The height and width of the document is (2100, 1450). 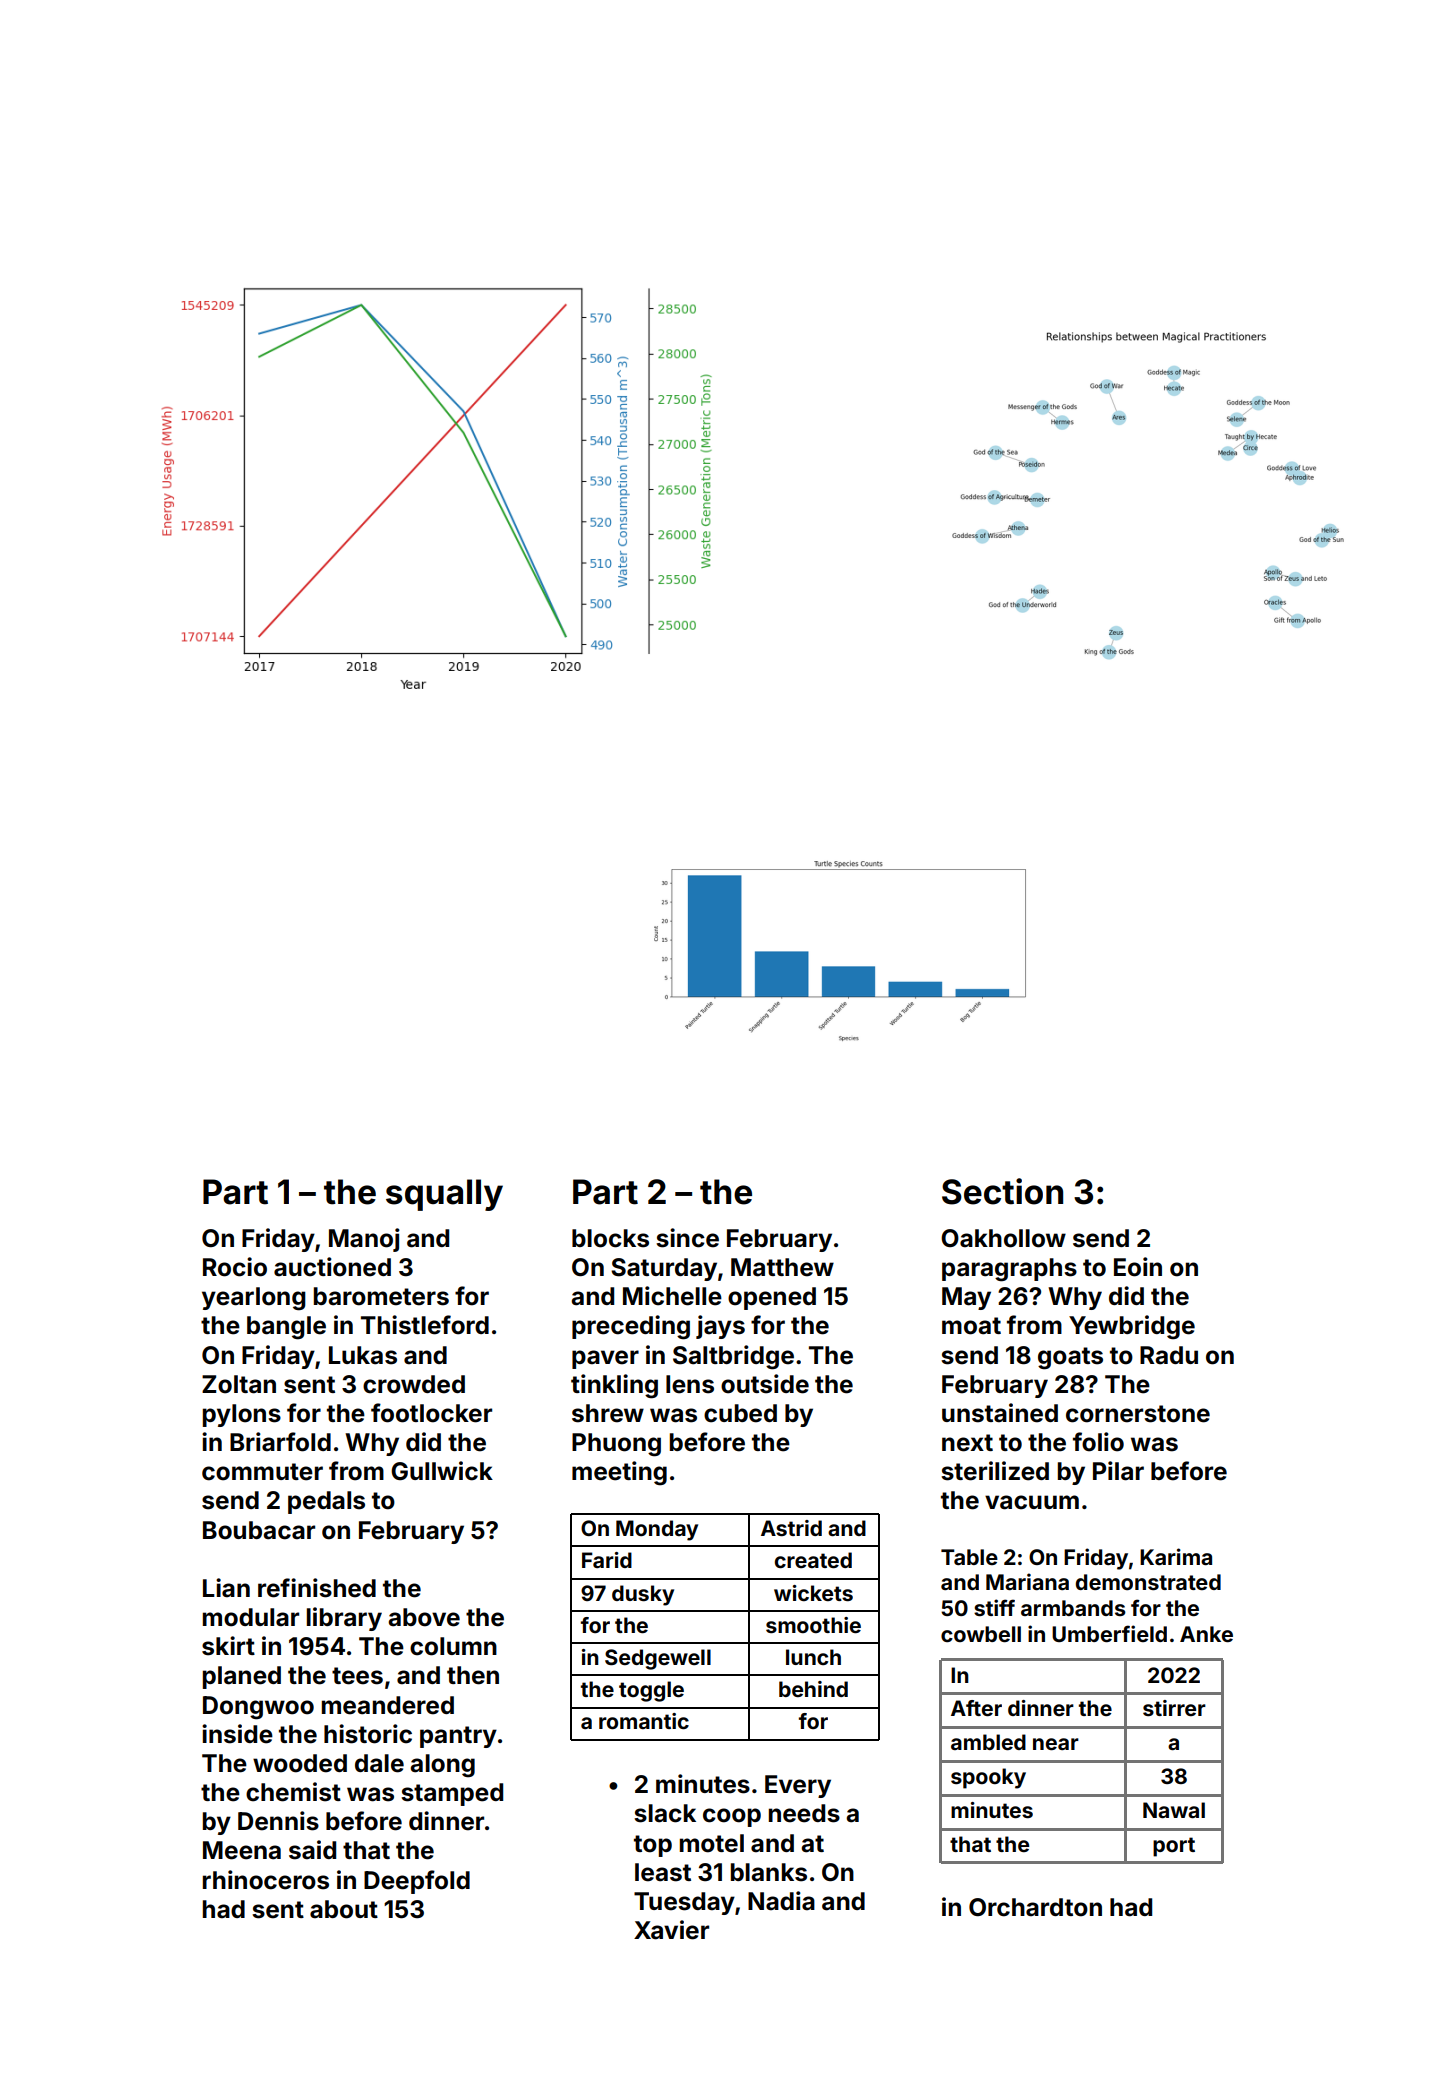 What do you see at coordinates (791, 1528) in the document?
I see `Astrid` at bounding box center [791, 1528].
